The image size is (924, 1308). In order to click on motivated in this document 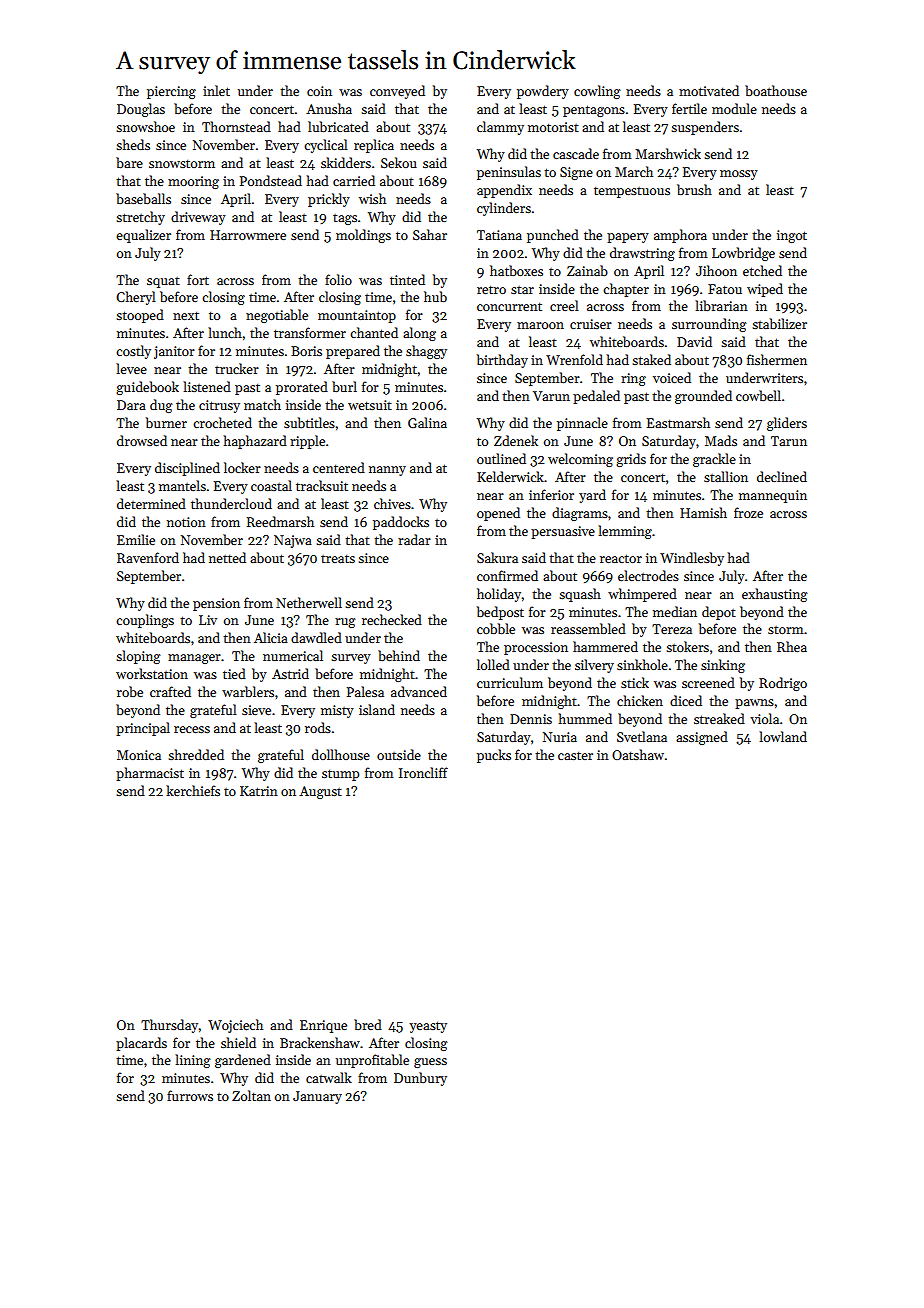, I will do `click(709, 90)`.
